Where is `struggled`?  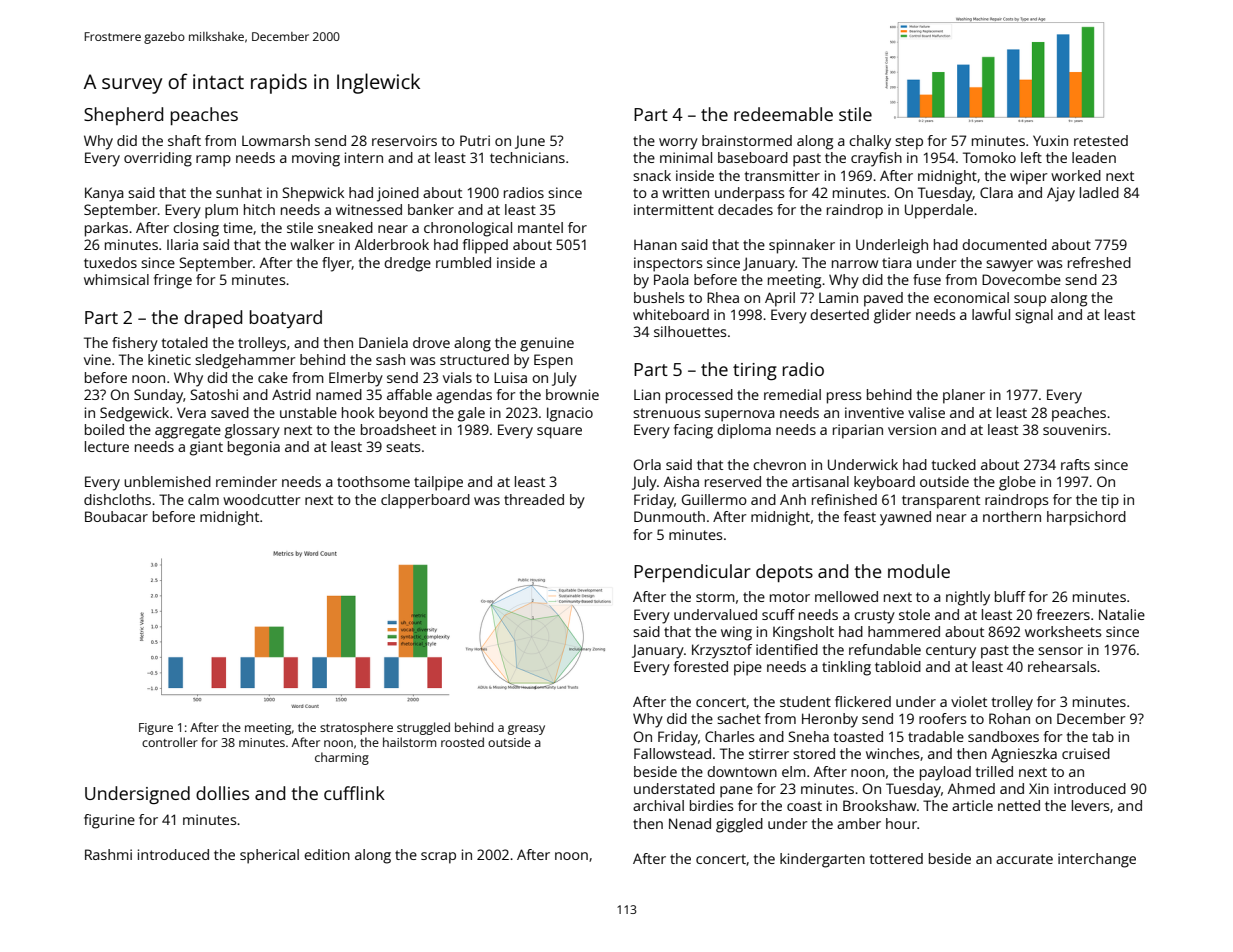
struggled is located at coordinates (423, 728).
